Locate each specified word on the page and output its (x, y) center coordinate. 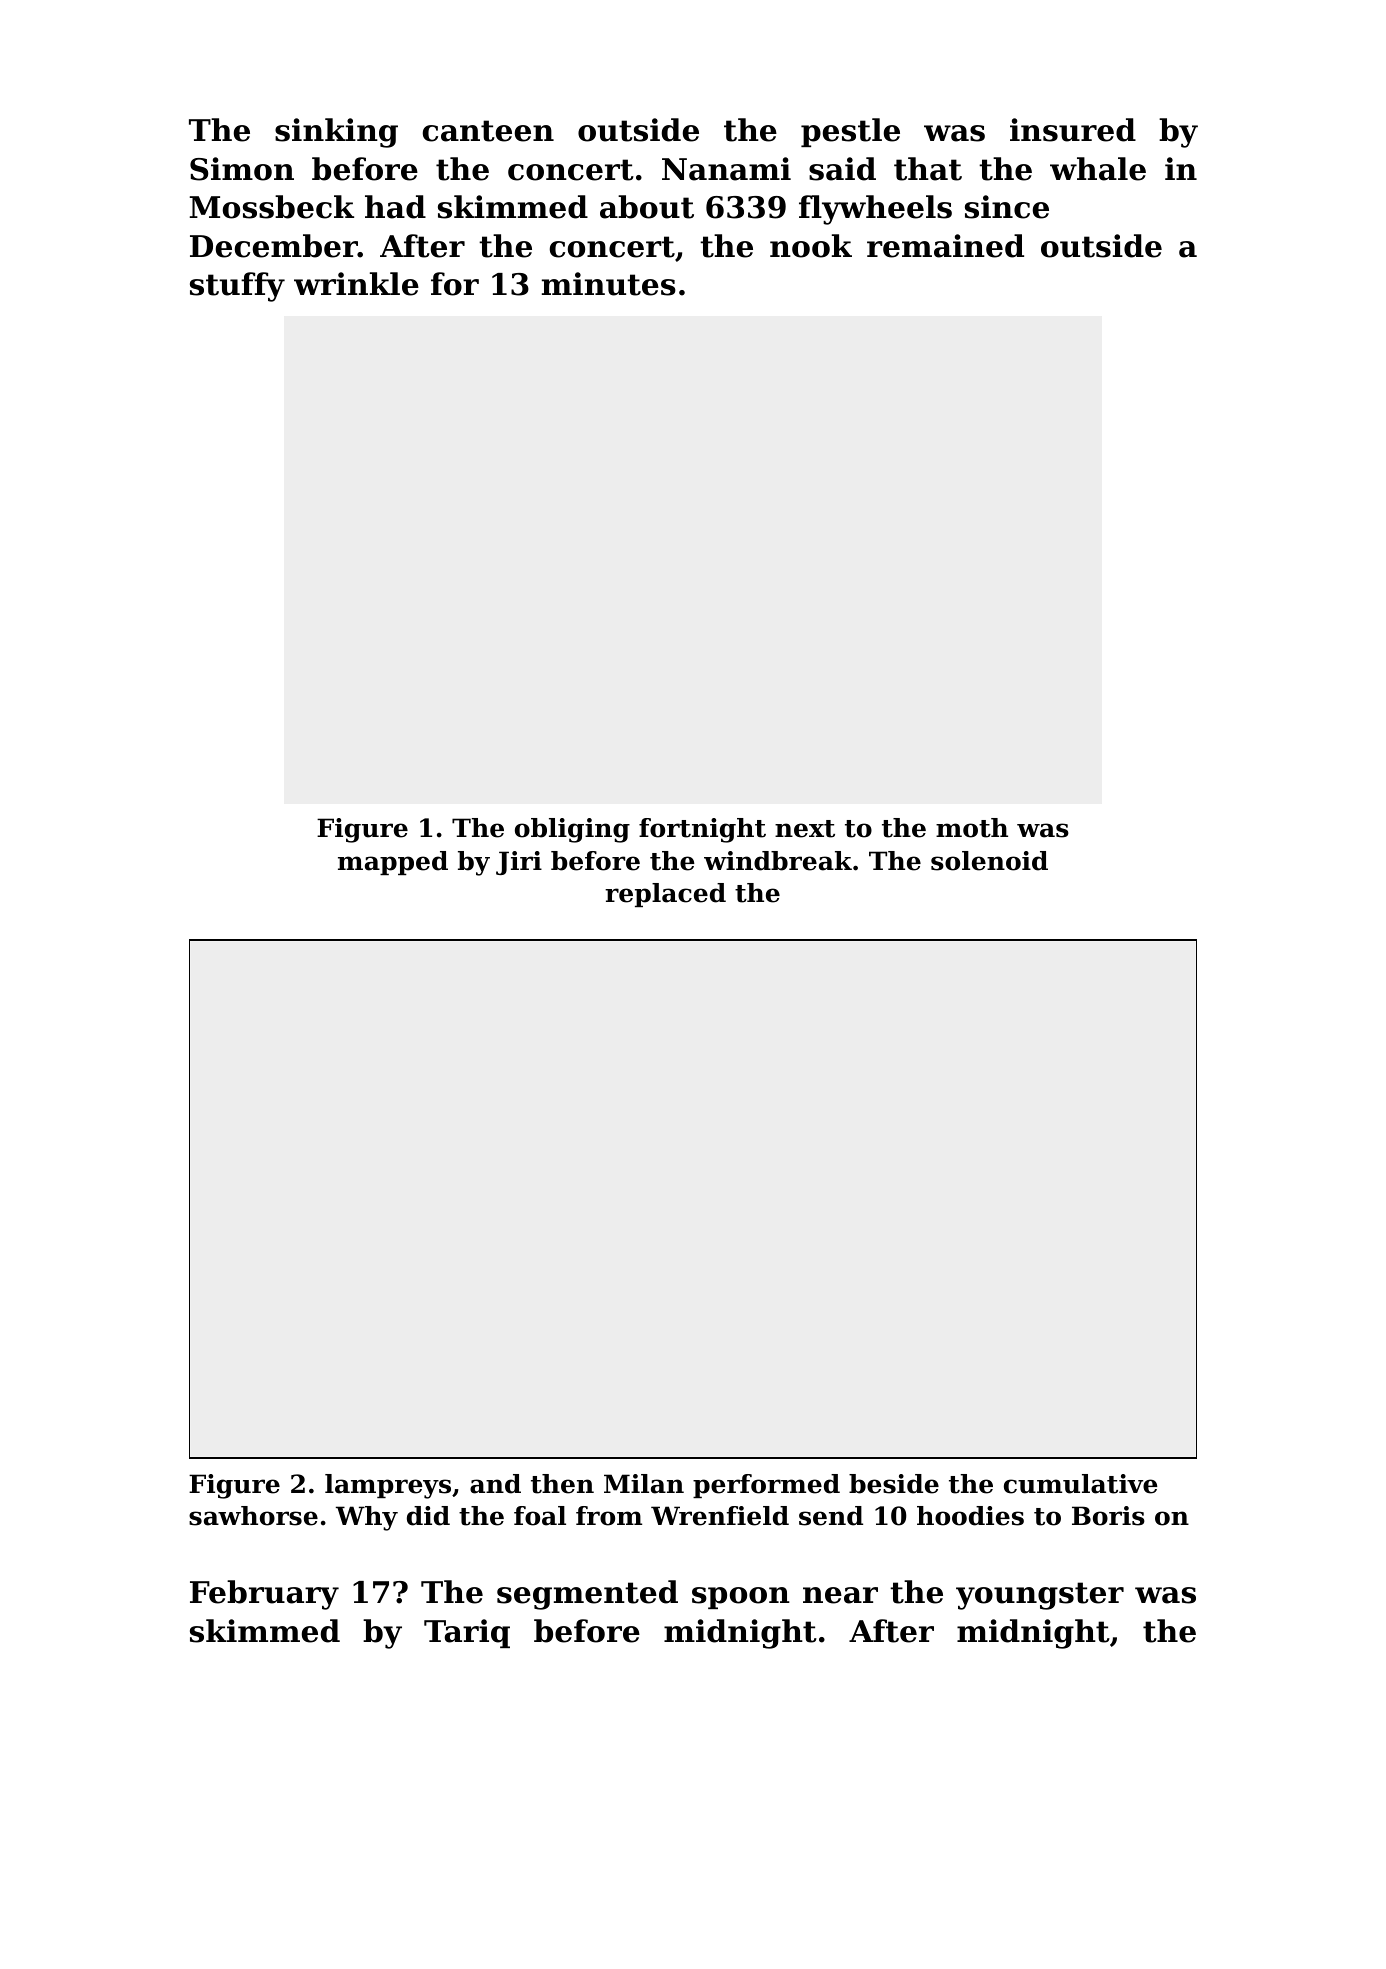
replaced (665, 895)
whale (1098, 169)
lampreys (388, 1486)
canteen (488, 131)
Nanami (726, 169)
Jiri (519, 863)
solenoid (989, 861)
